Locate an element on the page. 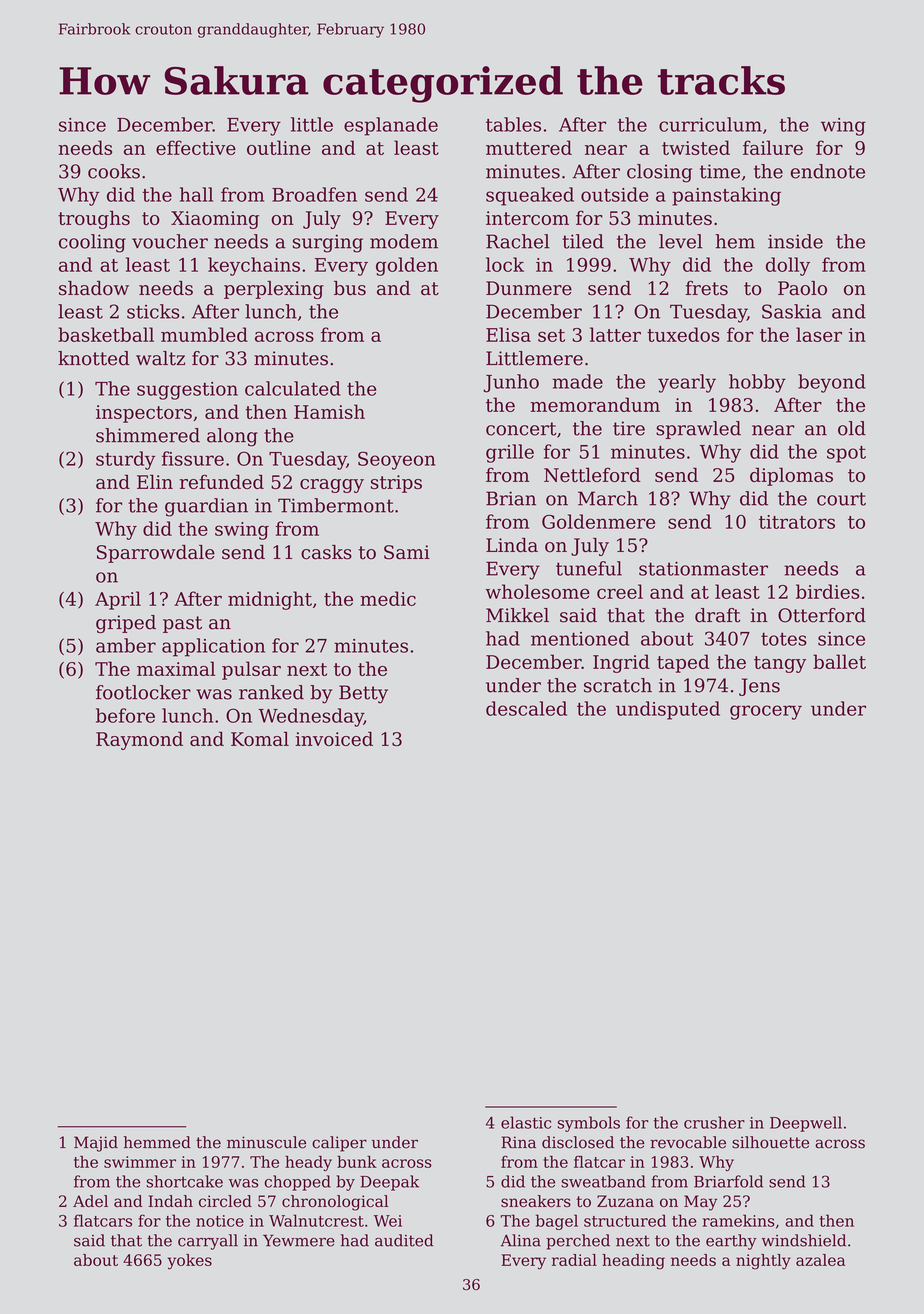 Image resolution: width=924 pixels, height=1314 pixels. grocery is located at coordinates (766, 712).
